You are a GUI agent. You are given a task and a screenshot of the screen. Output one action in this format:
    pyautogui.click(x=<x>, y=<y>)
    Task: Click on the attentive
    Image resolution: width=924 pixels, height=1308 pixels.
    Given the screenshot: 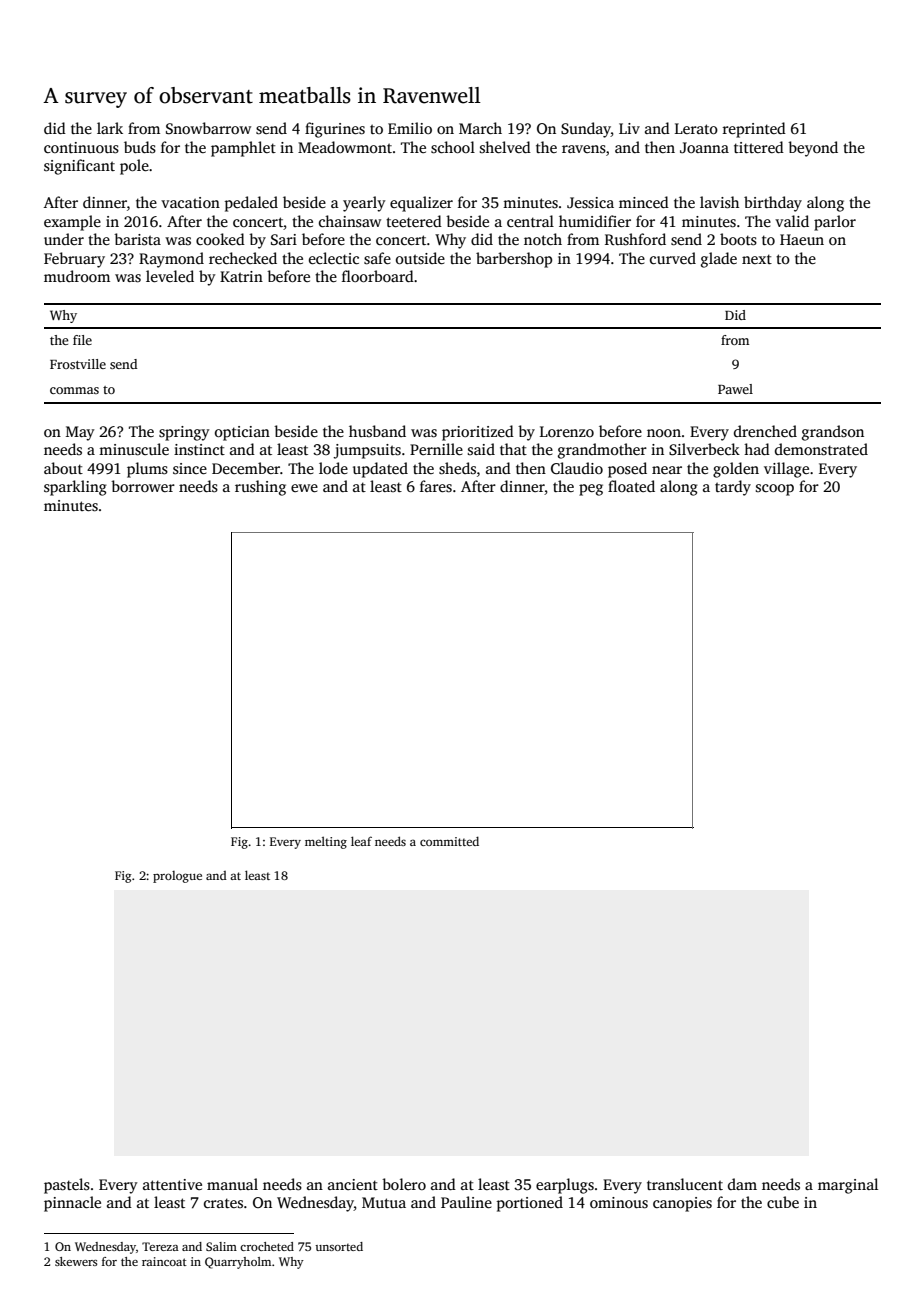 What is the action you would take?
    pyautogui.click(x=172, y=1184)
